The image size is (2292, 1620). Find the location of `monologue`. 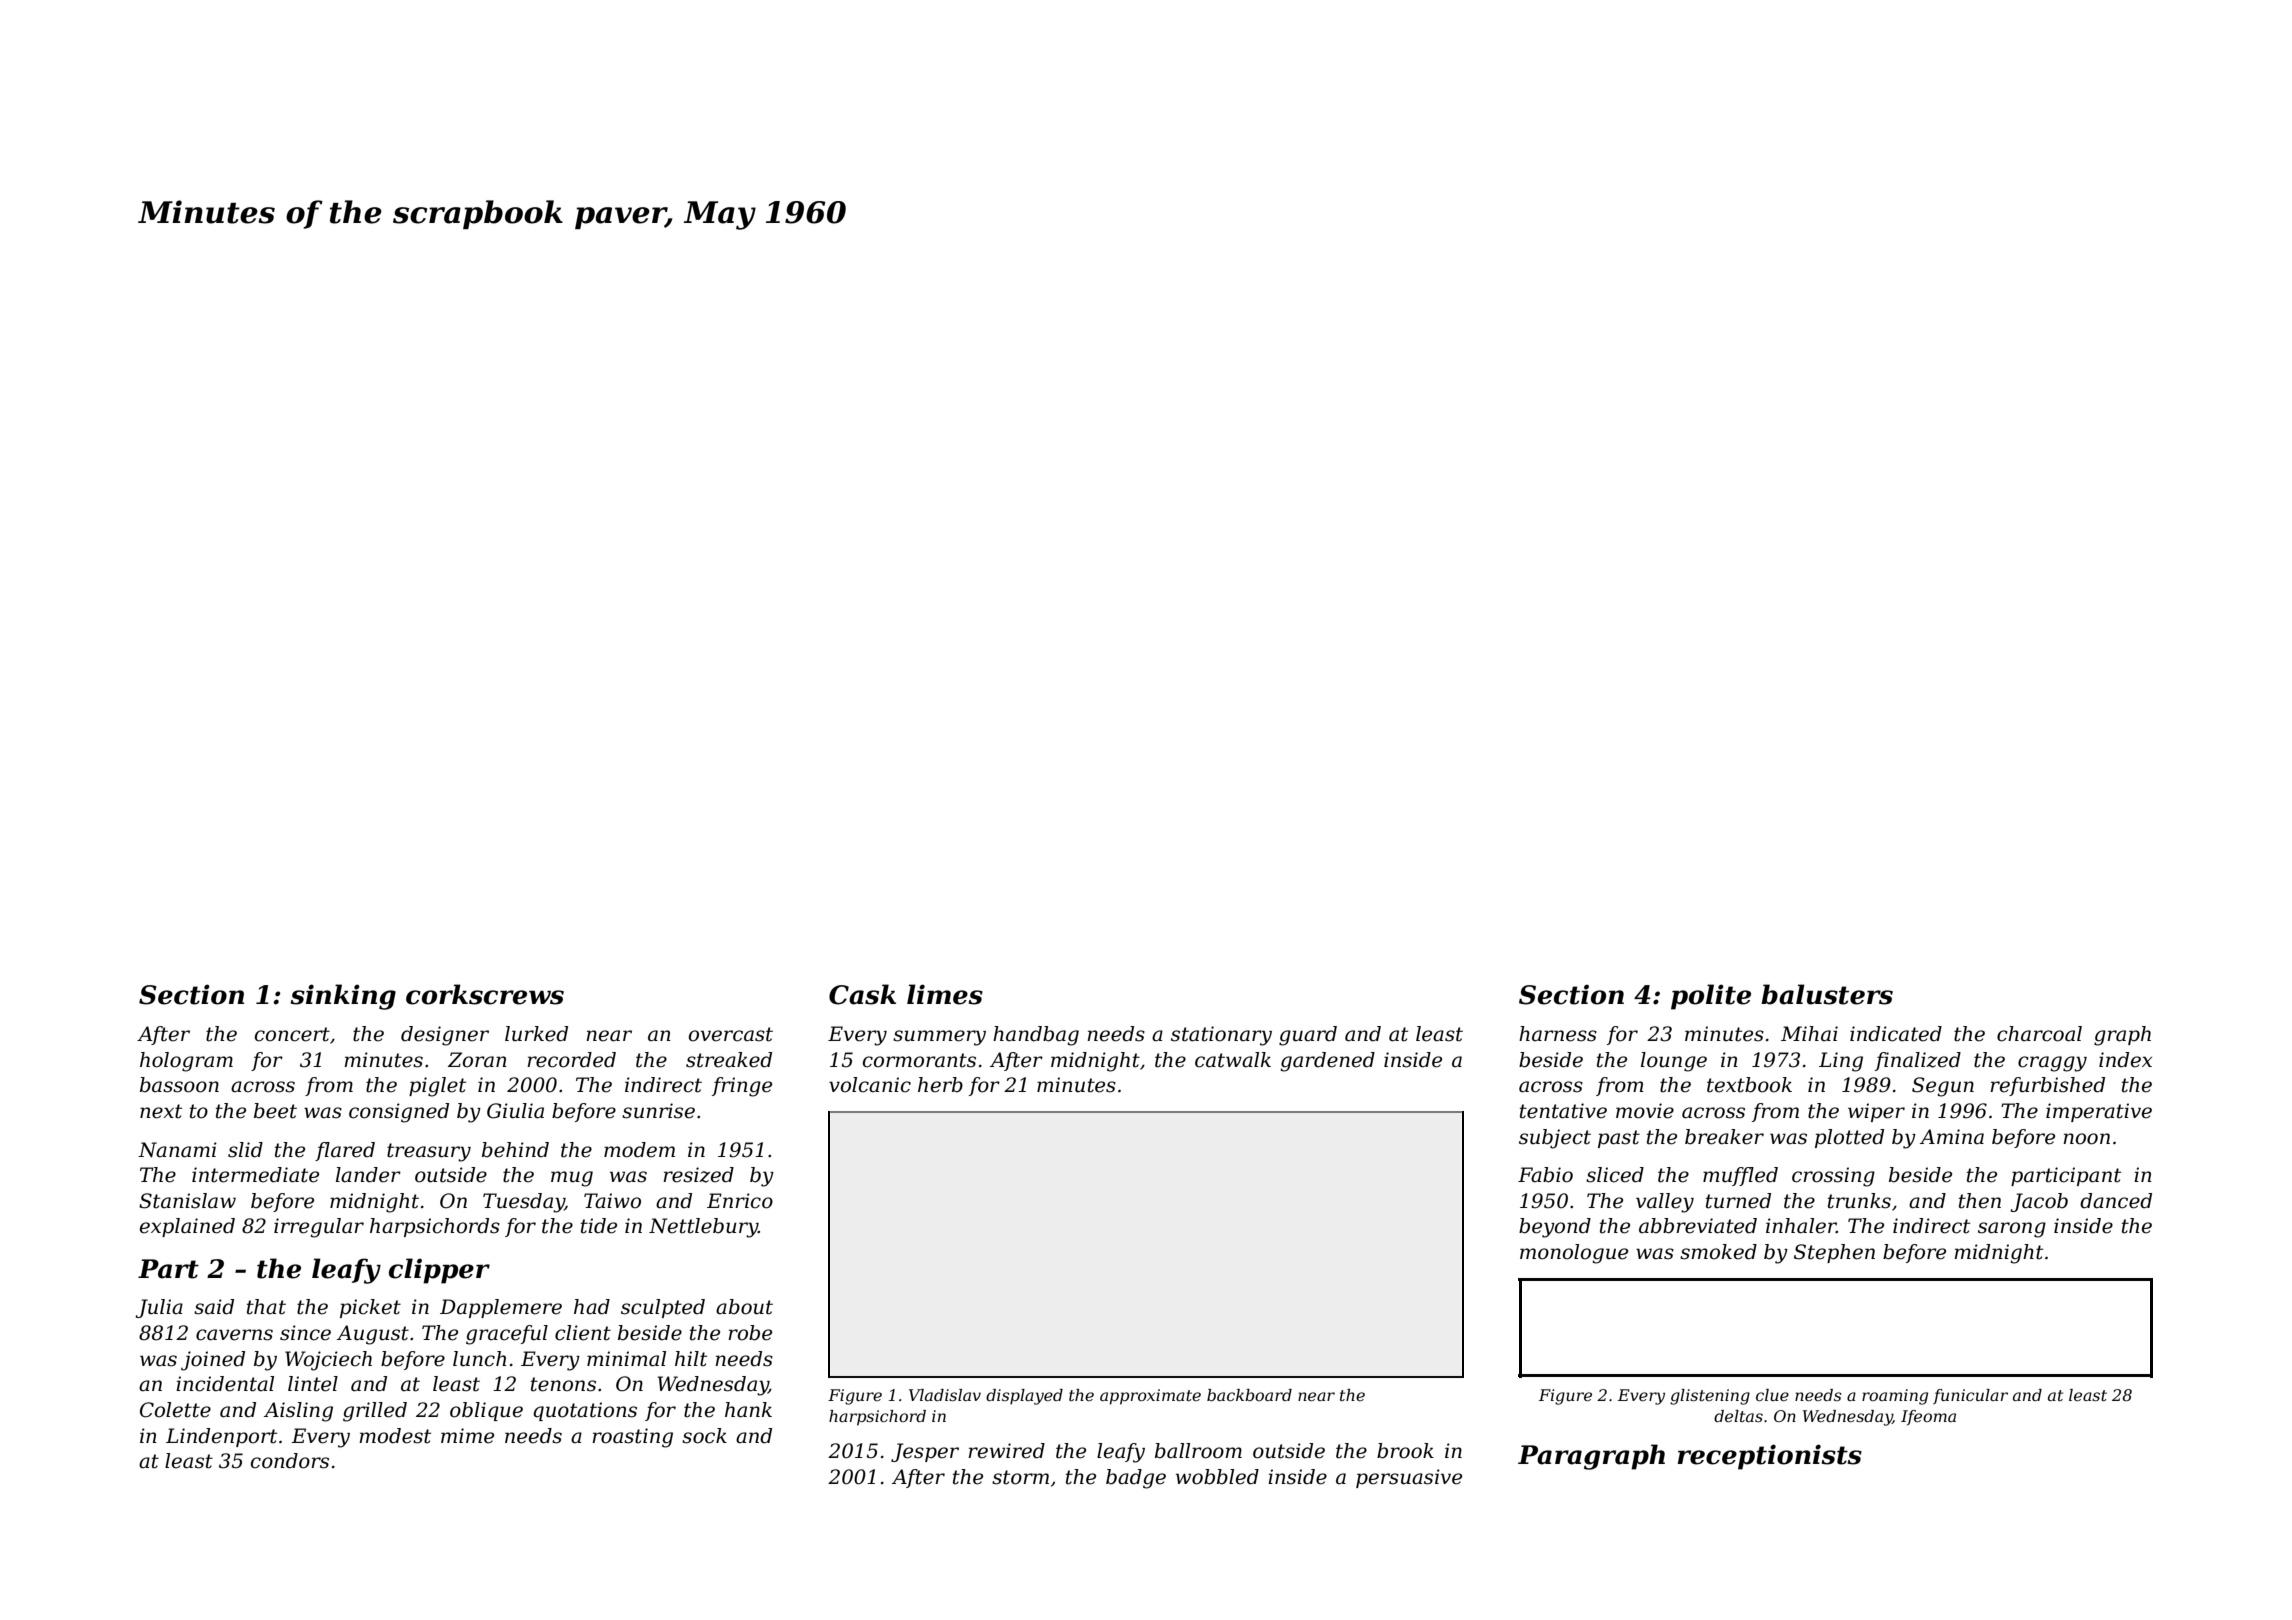

monologue is located at coordinates (1574, 1254).
